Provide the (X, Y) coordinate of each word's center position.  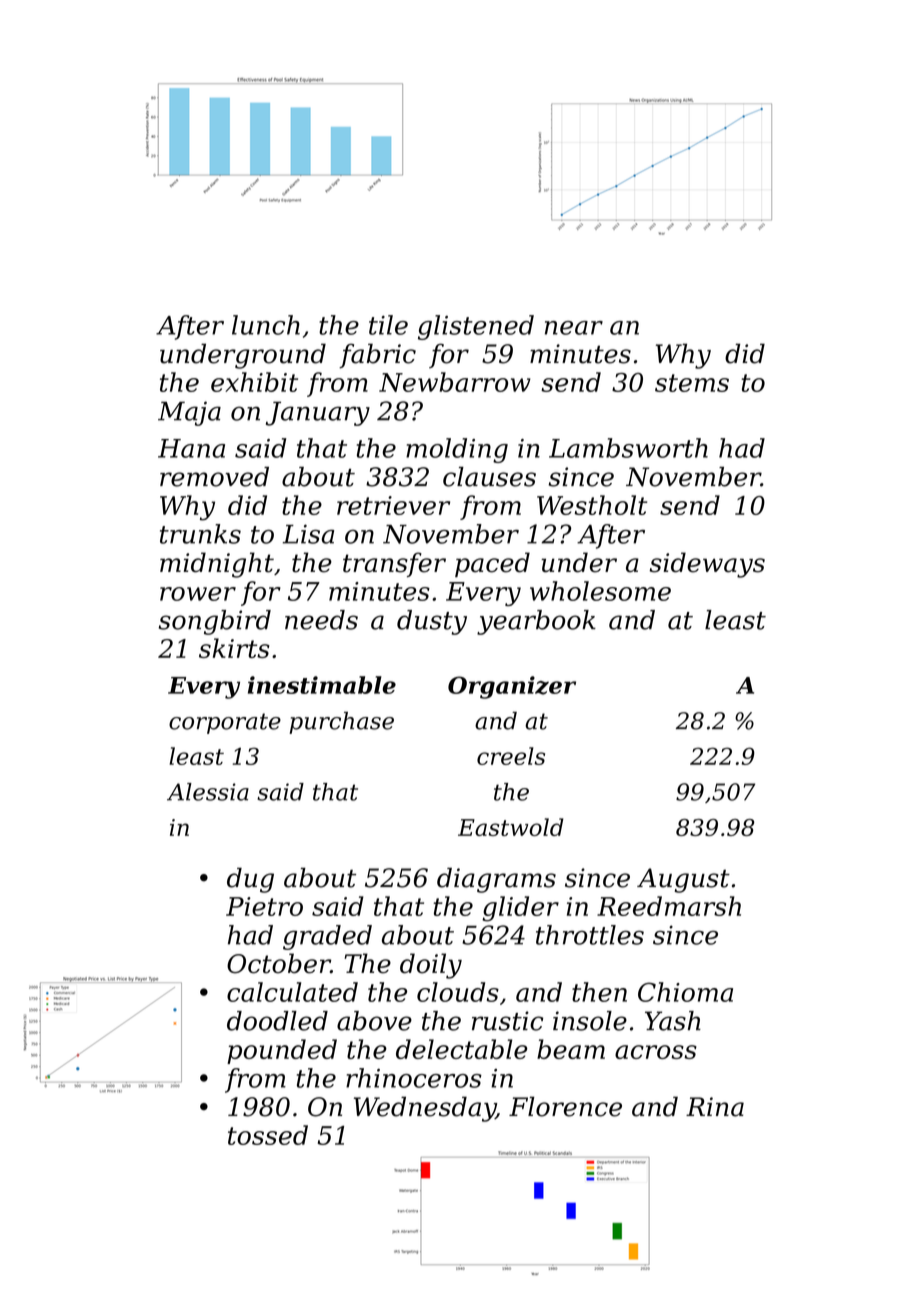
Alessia (208, 792)
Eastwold (511, 827)
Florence (565, 1106)
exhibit (254, 382)
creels (511, 756)
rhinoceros (414, 1078)
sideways (707, 565)
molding (457, 450)
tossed (268, 1135)
